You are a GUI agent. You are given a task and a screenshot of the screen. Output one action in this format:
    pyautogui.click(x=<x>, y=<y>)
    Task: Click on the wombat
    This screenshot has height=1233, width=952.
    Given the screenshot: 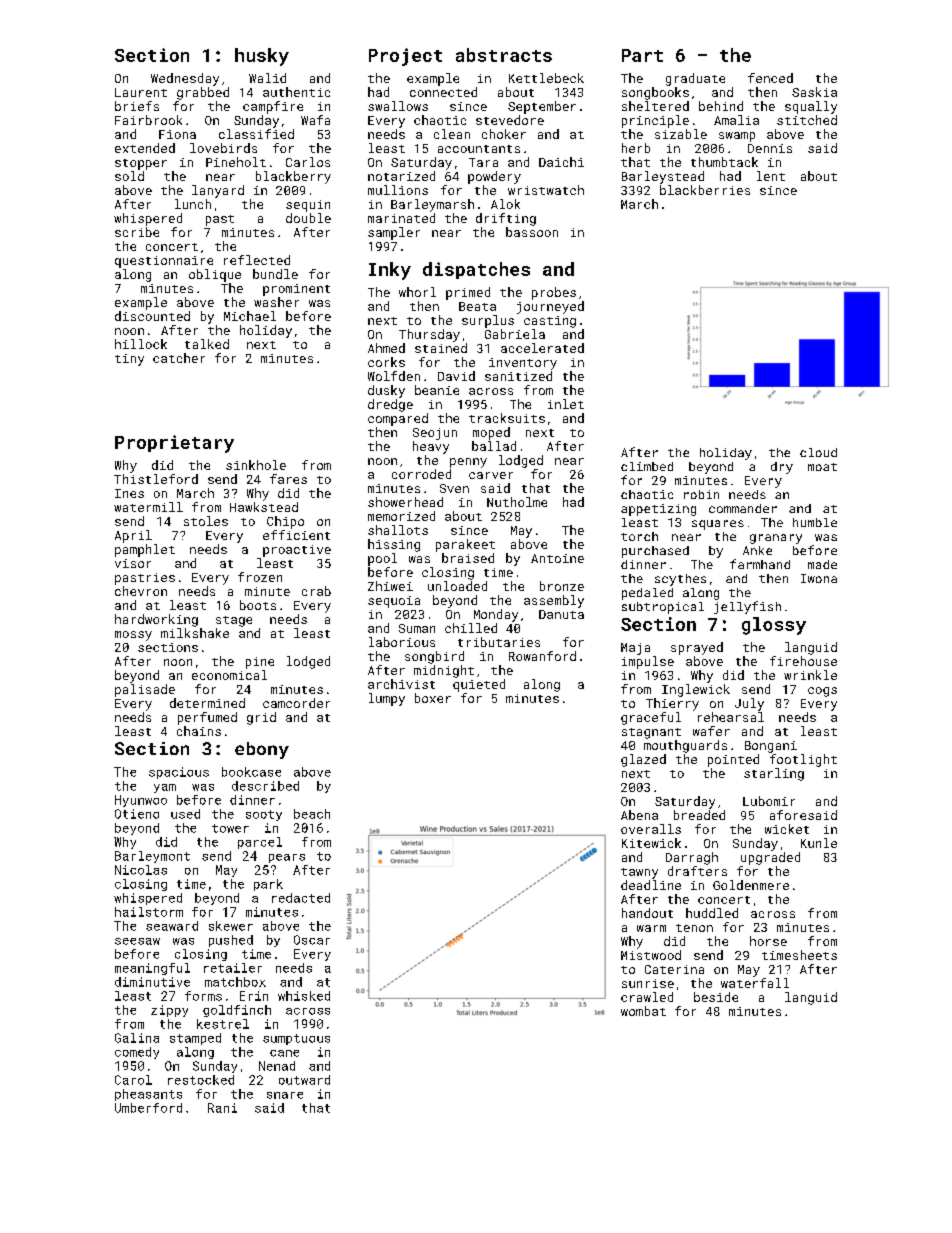 What is the action you would take?
    pyautogui.click(x=643, y=1011)
